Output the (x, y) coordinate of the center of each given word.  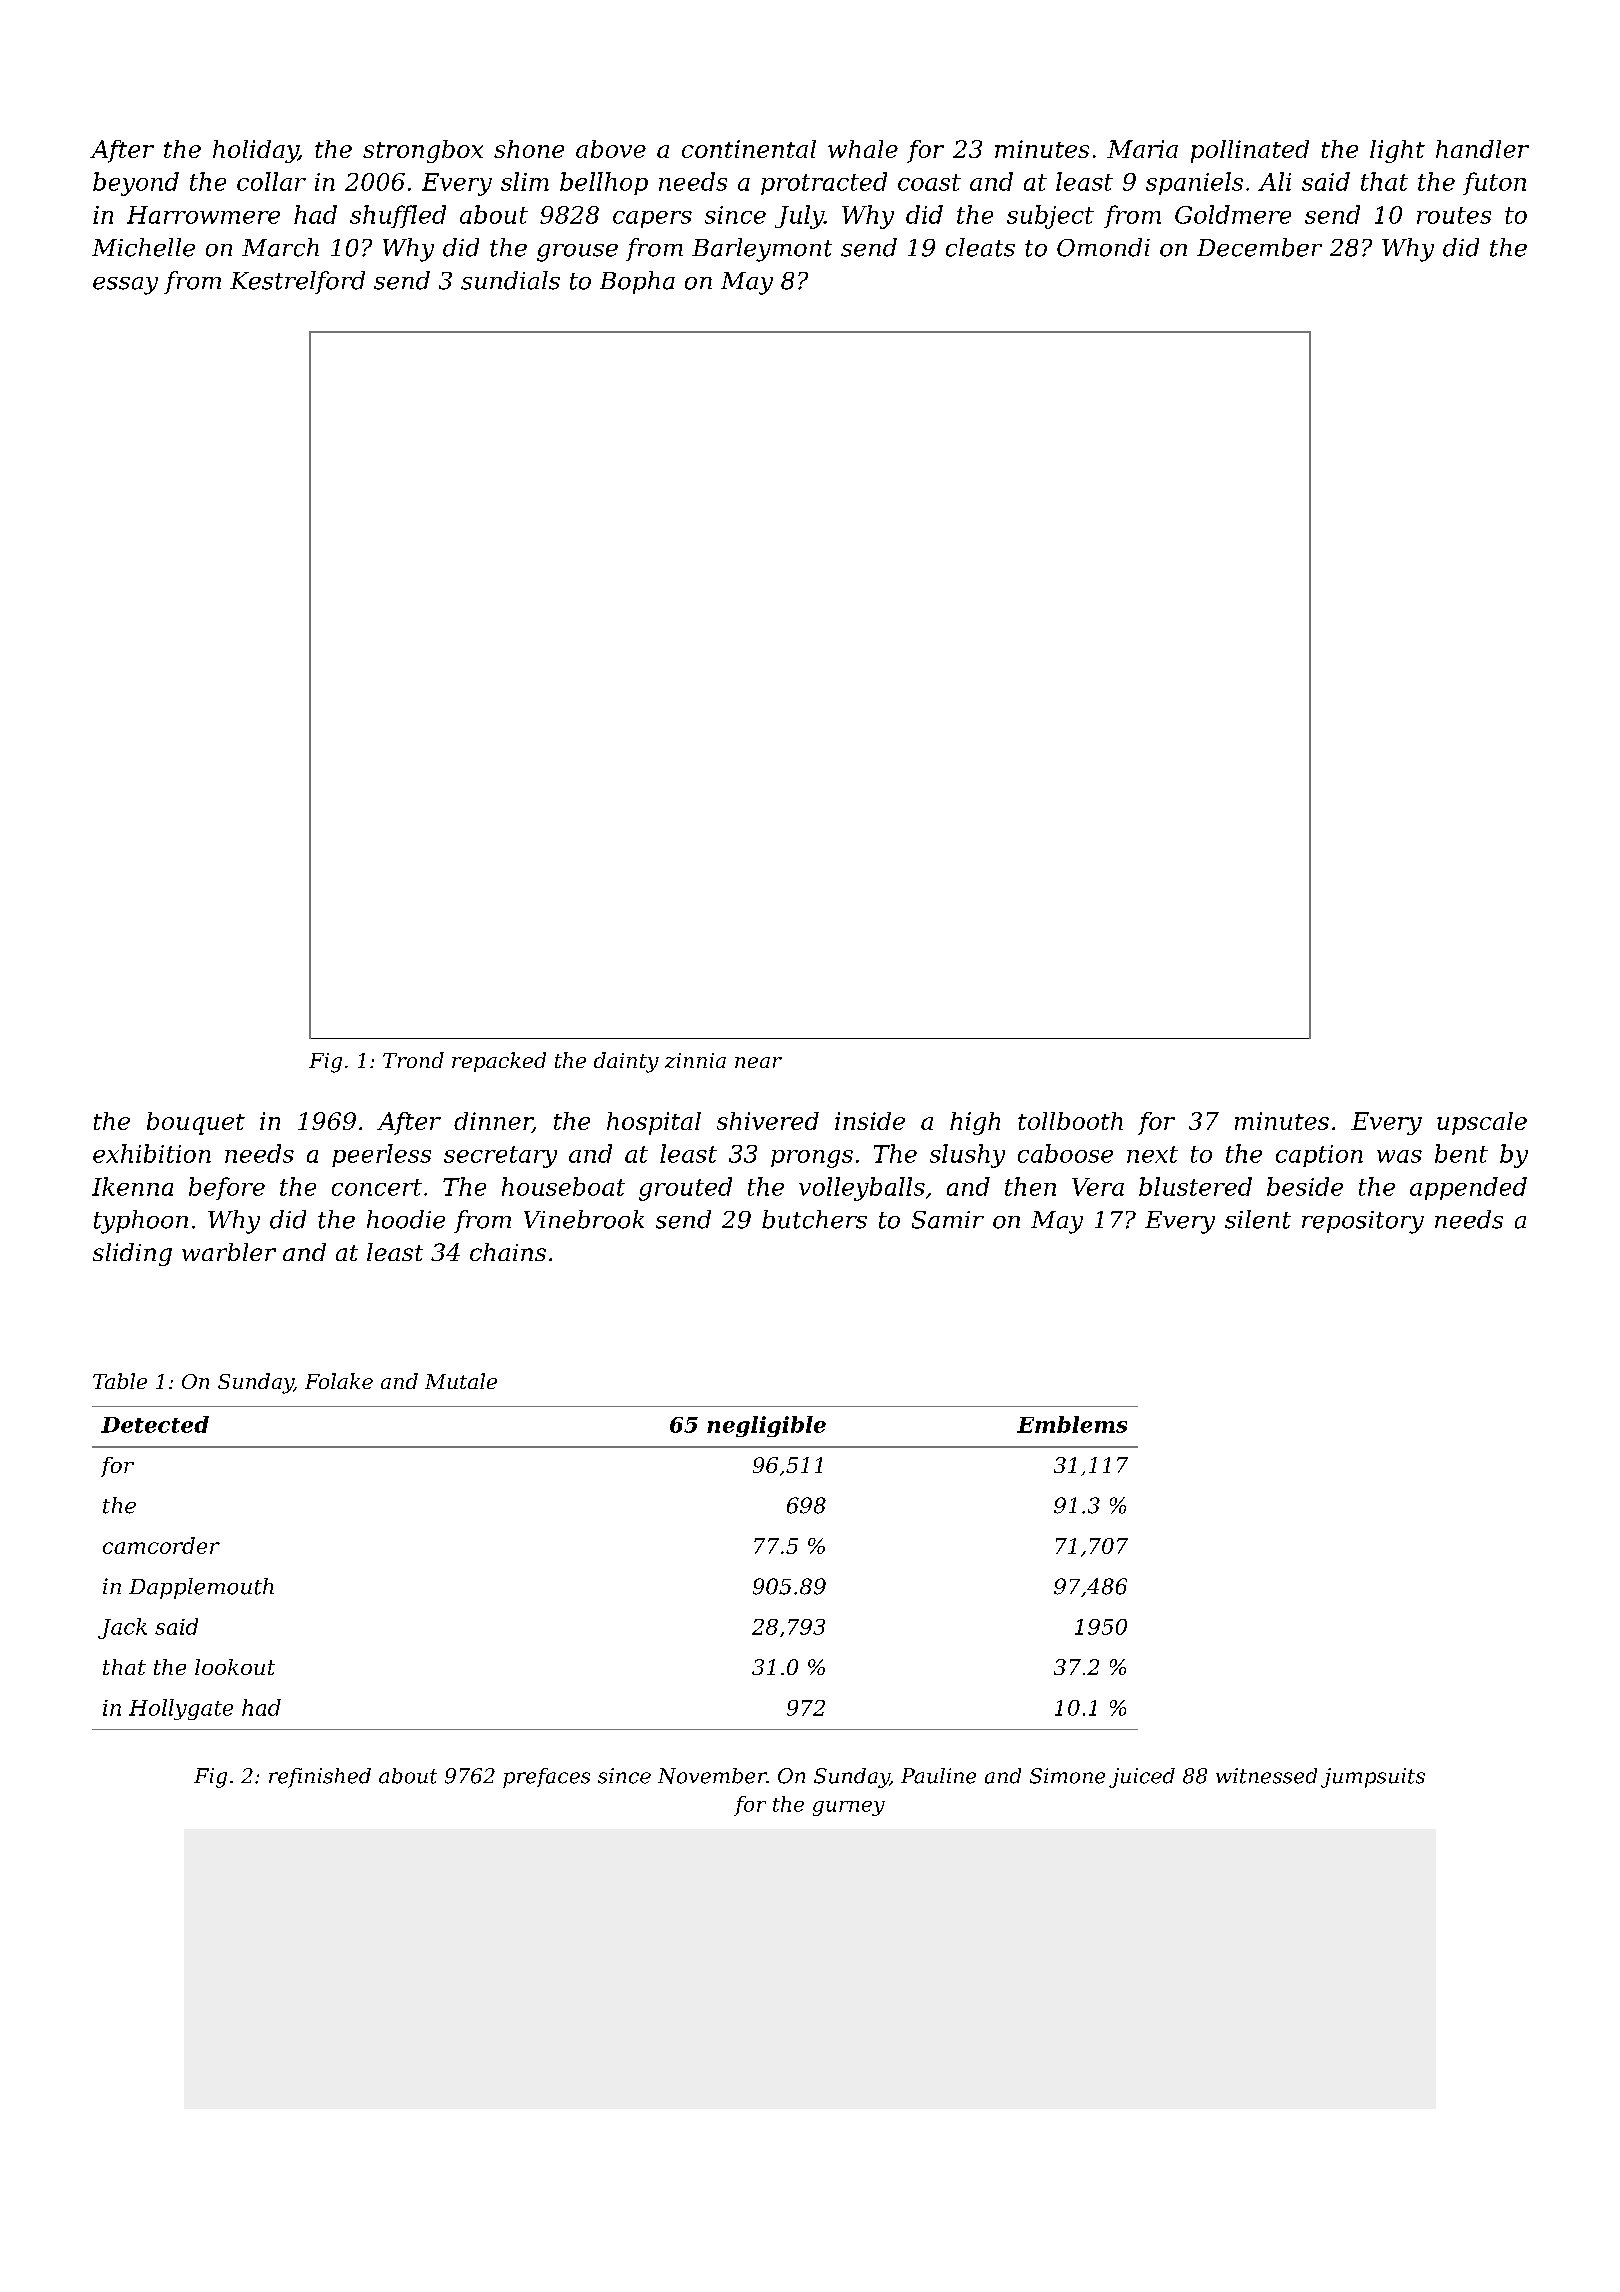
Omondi (1103, 247)
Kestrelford (297, 282)
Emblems (1072, 1424)
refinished (320, 1778)
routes (1454, 215)
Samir (948, 1220)
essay (125, 286)
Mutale (461, 1381)
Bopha (637, 282)
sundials (510, 280)
